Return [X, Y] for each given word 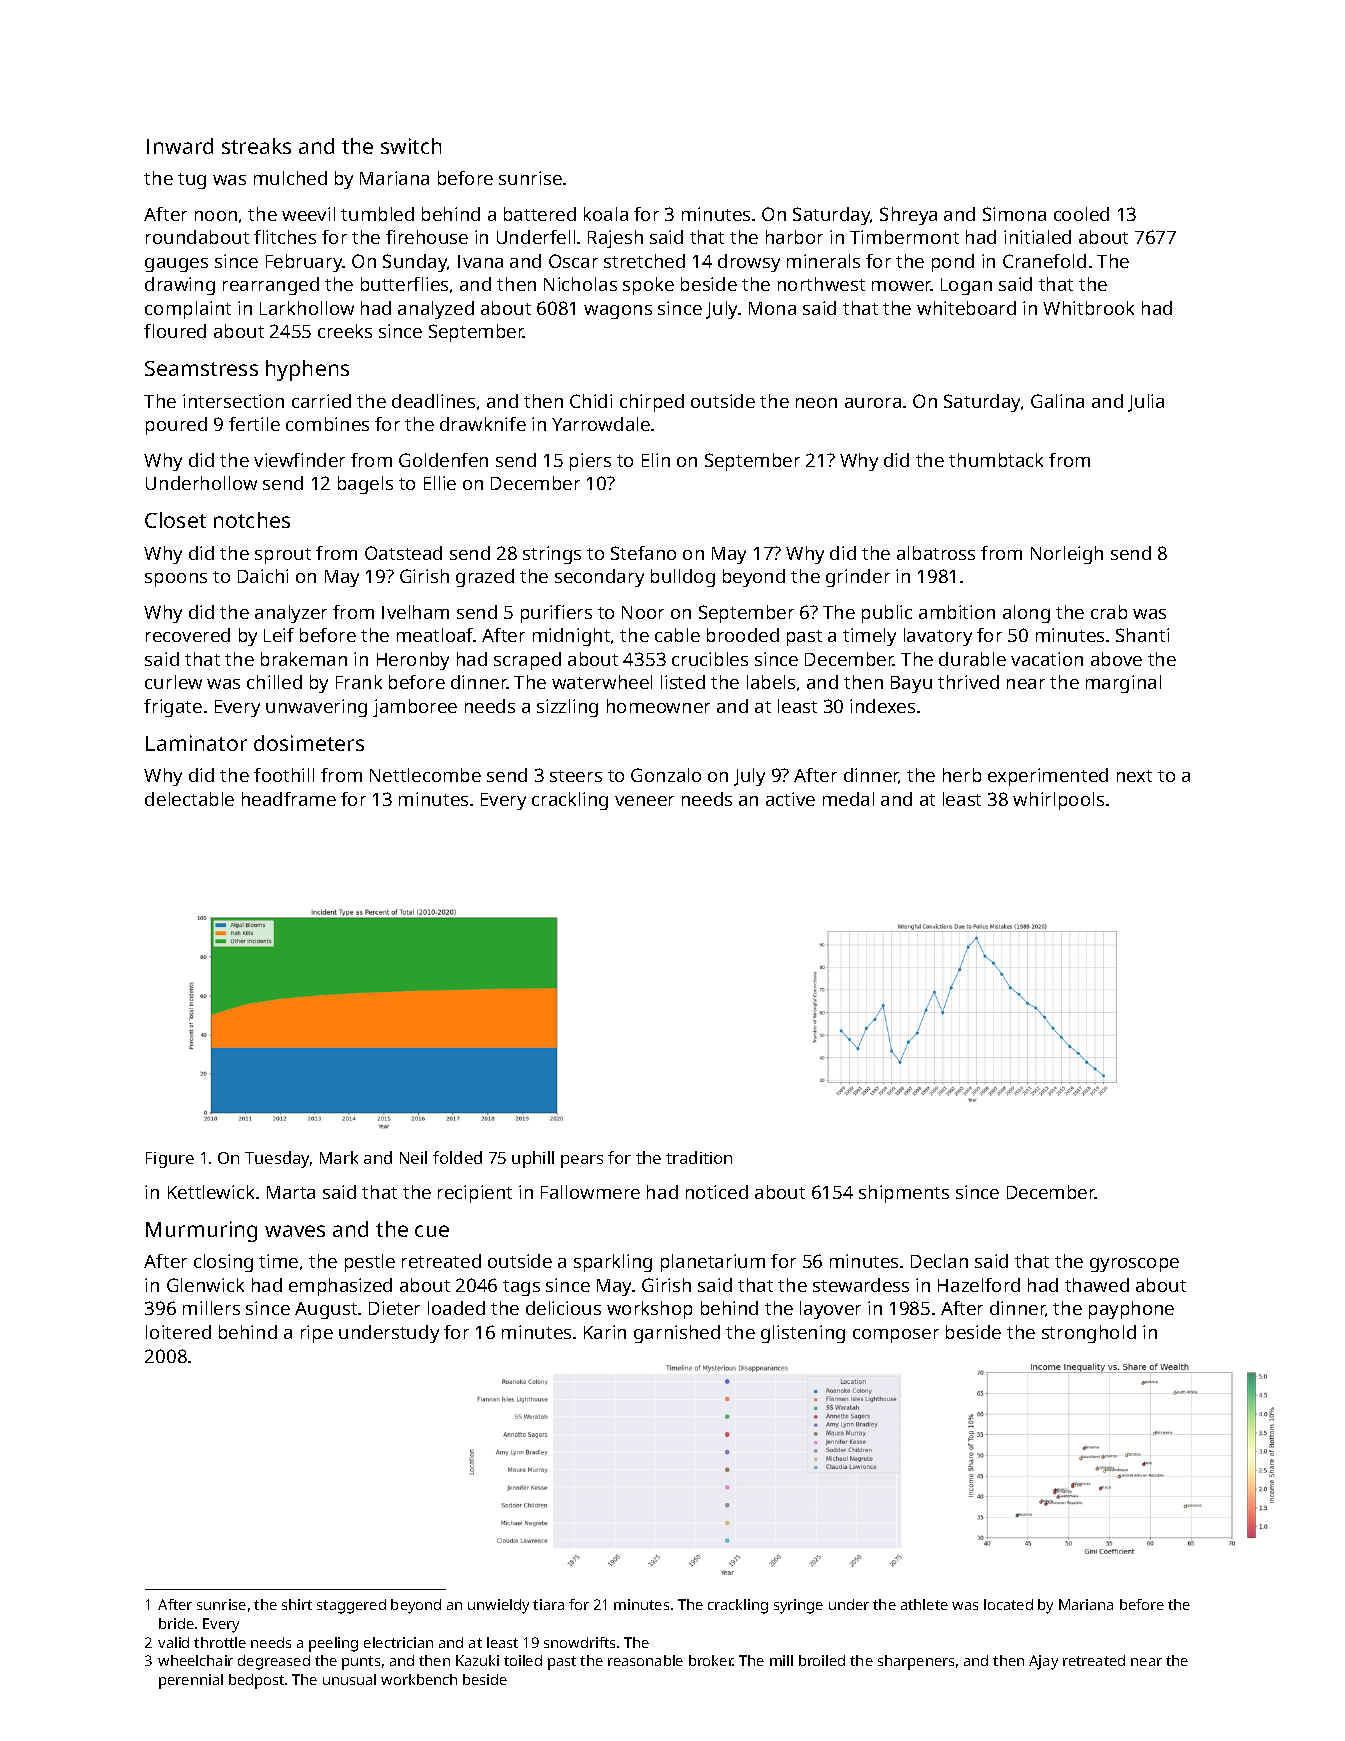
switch [411, 146]
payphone [1131, 1310]
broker [711, 1660]
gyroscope [1134, 1265]
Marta [291, 1192]
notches [252, 520]
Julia [1146, 403]
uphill [533, 1159]
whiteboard [966, 308]
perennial [191, 1681]
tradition [699, 1157]
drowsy [749, 263]
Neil [413, 1157]
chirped [652, 403]
